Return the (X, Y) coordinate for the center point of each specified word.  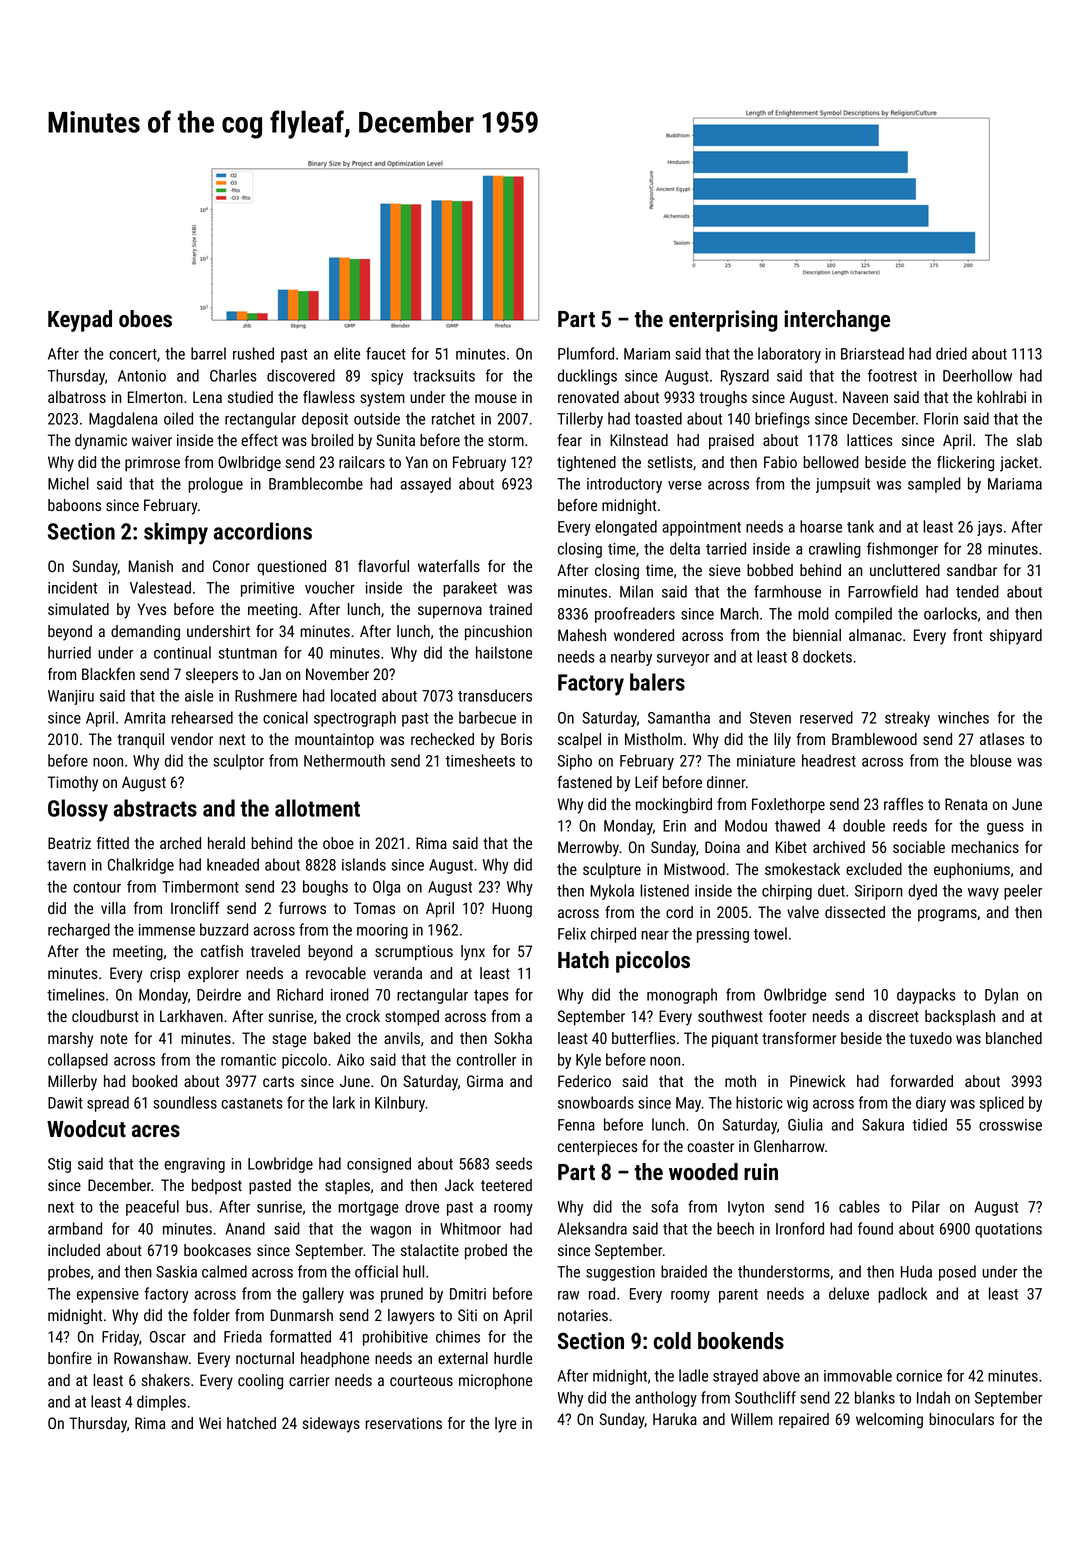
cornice (919, 1376)
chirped (613, 935)
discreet (894, 1016)
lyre (506, 1425)
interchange (837, 321)
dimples (161, 1403)
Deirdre (219, 994)
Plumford (586, 353)
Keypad (80, 321)
